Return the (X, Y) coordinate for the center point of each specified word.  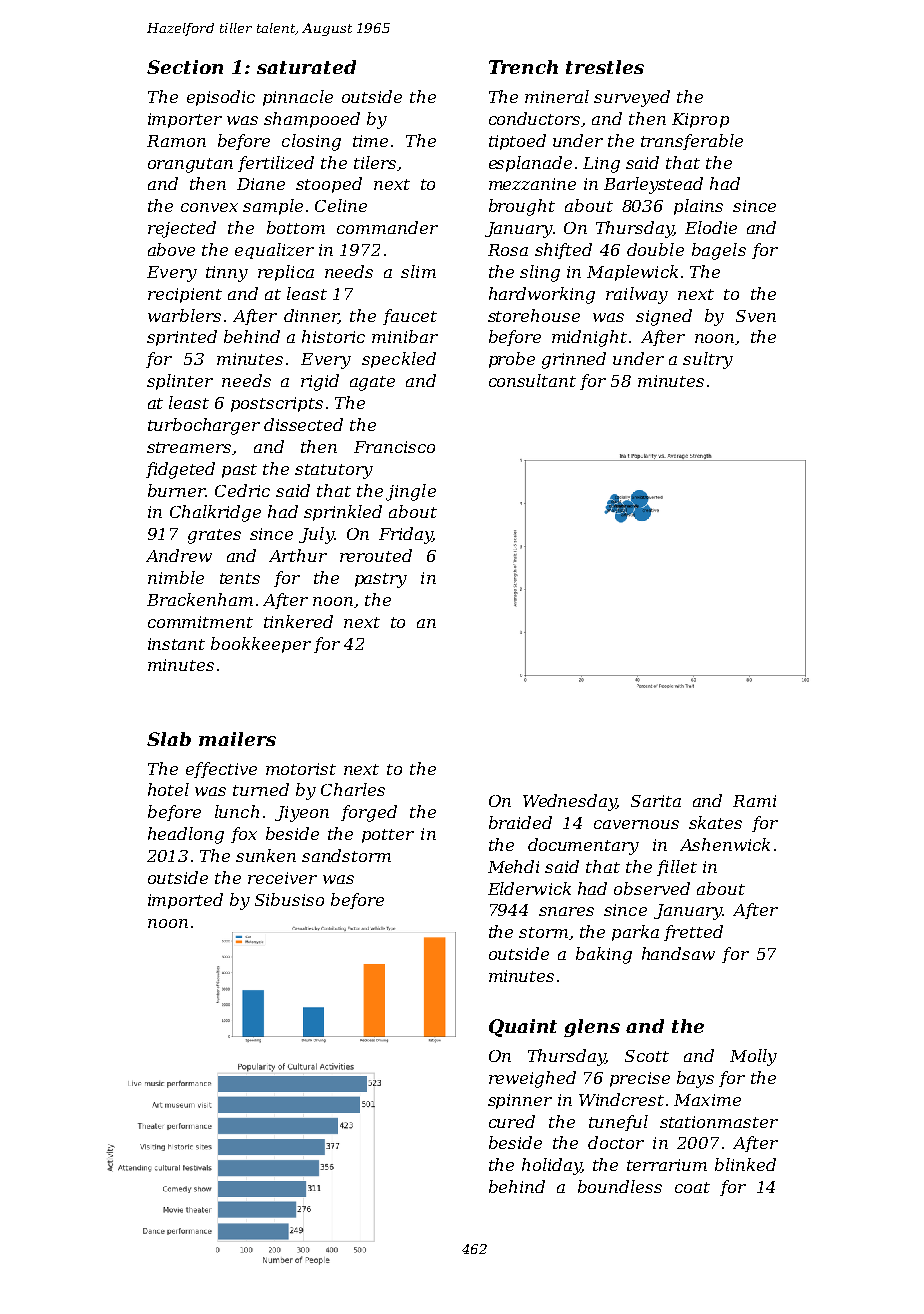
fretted (693, 933)
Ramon (176, 141)
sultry (708, 360)
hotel (168, 789)
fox (244, 835)
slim (418, 271)
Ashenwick (725, 844)
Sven (756, 316)
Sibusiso (289, 899)
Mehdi (513, 866)
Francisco (394, 447)
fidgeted (180, 470)
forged (369, 813)
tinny (227, 274)
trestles (605, 67)
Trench (523, 67)
